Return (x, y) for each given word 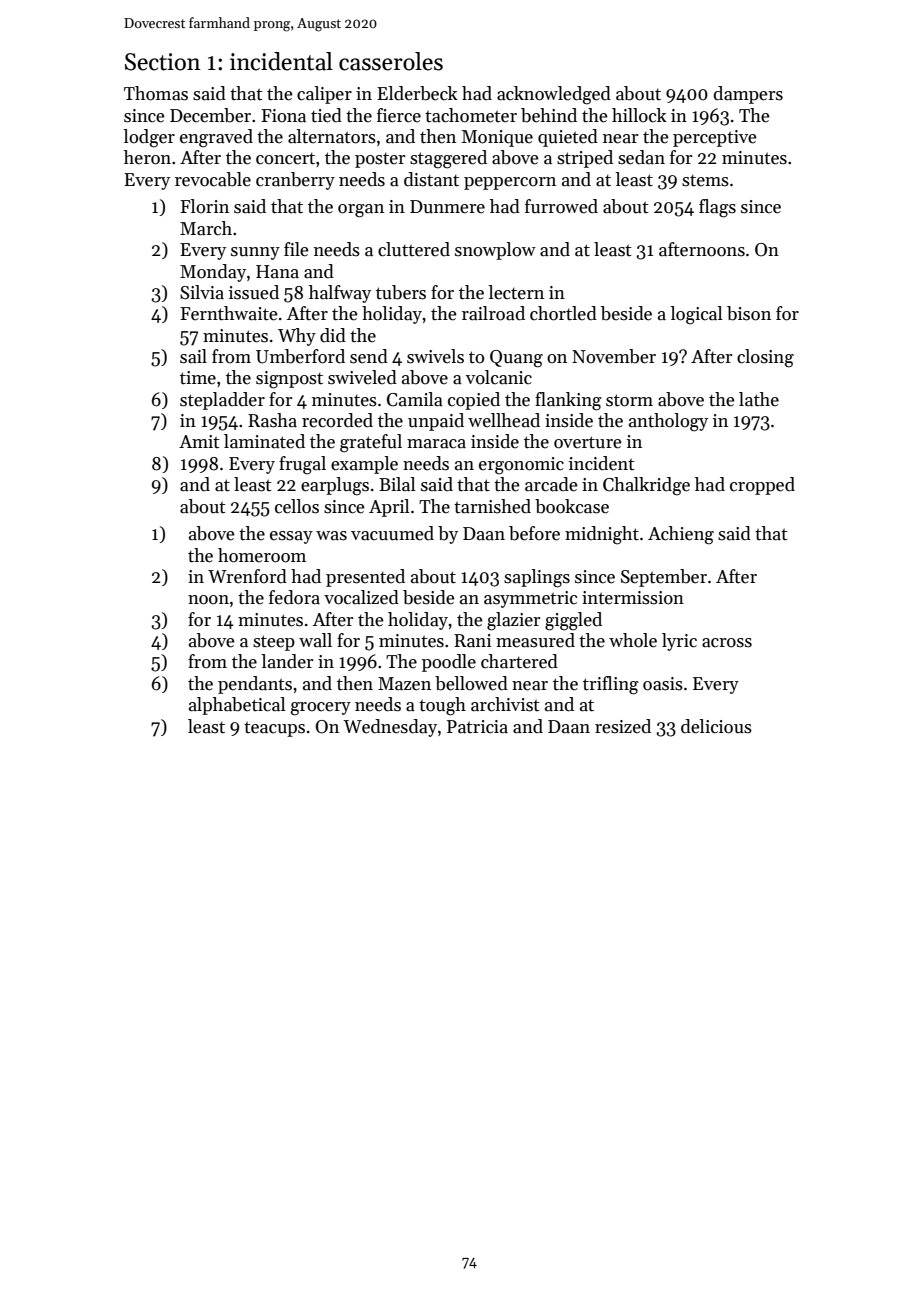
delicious (716, 726)
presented (365, 578)
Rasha (272, 420)
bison (749, 313)
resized (623, 726)
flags (717, 208)
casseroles (391, 61)
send (369, 356)
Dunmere (447, 207)
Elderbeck (417, 93)
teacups (274, 729)
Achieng (681, 535)
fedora (294, 597)
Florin (204, 206)
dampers (748, 95)
